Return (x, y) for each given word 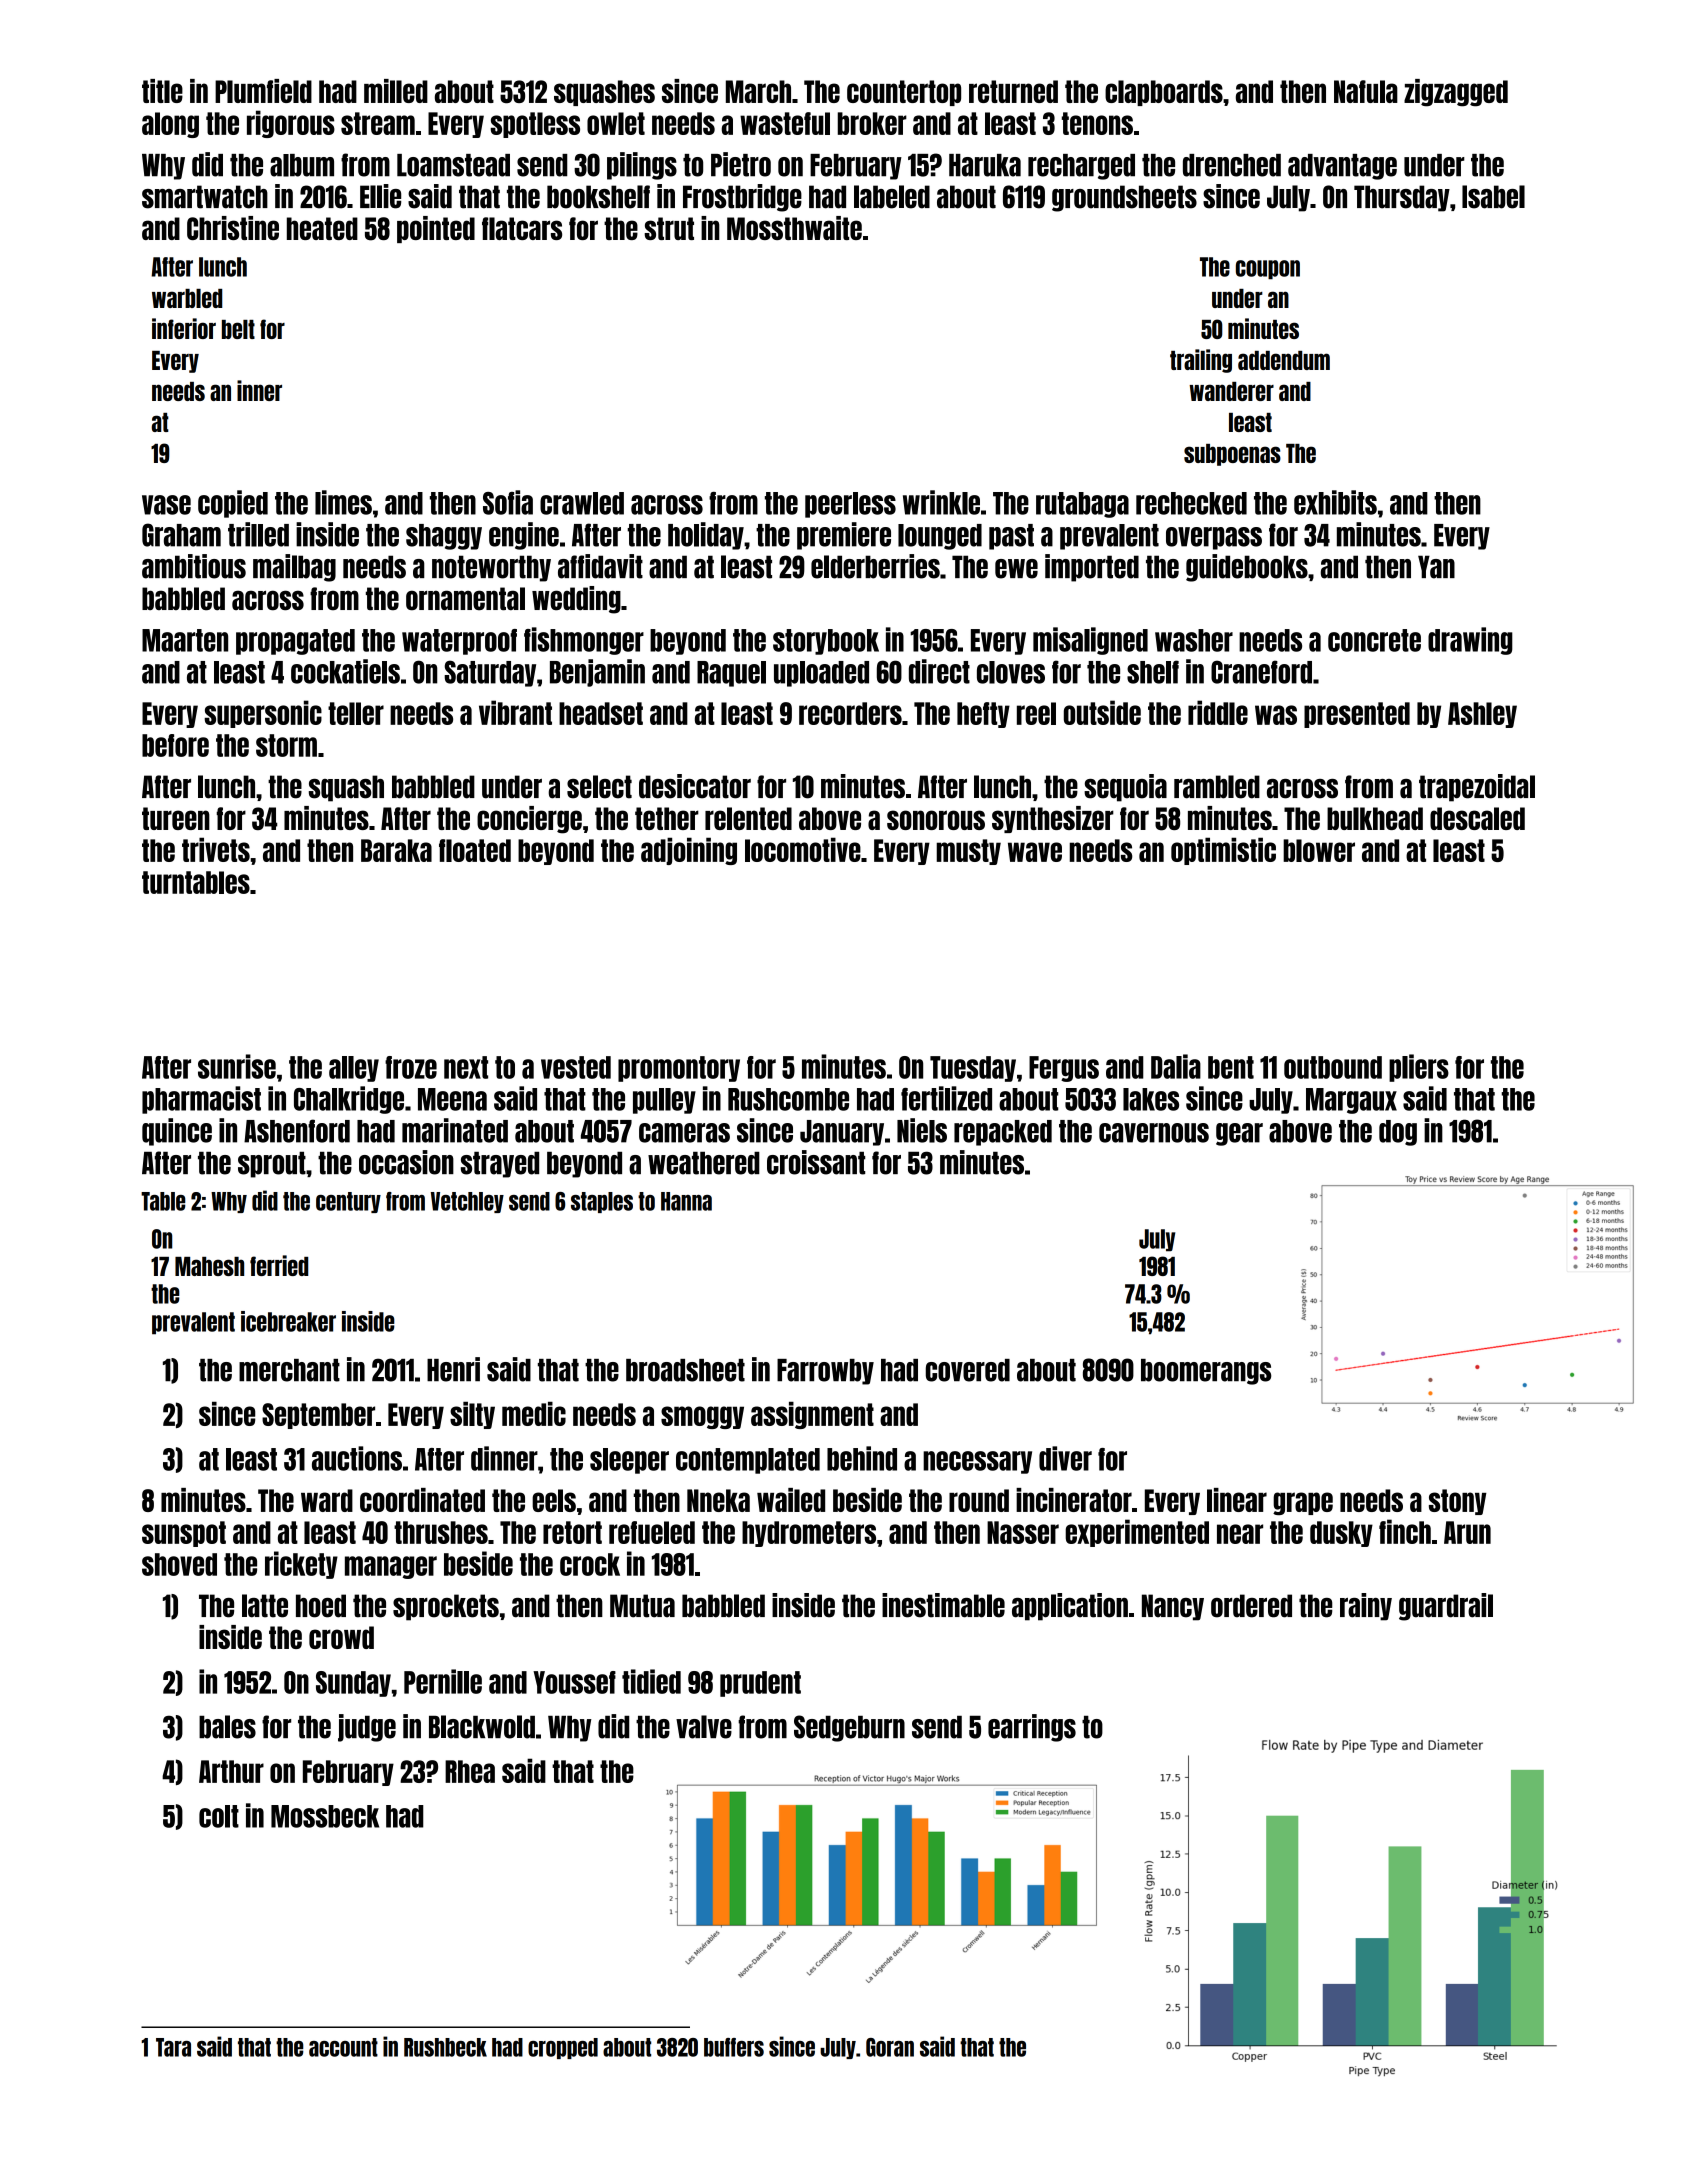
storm (286, 745)
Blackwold (482, 1727)
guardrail (1446, 1607)
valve (704, 1727)
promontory (679, 1069)
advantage (1342, 167)
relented (748, 818)
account (343, 2047)
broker (872, 123)
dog (1398, 1133)
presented (1357, 715)
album (302, 165)
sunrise (237, 1066)
